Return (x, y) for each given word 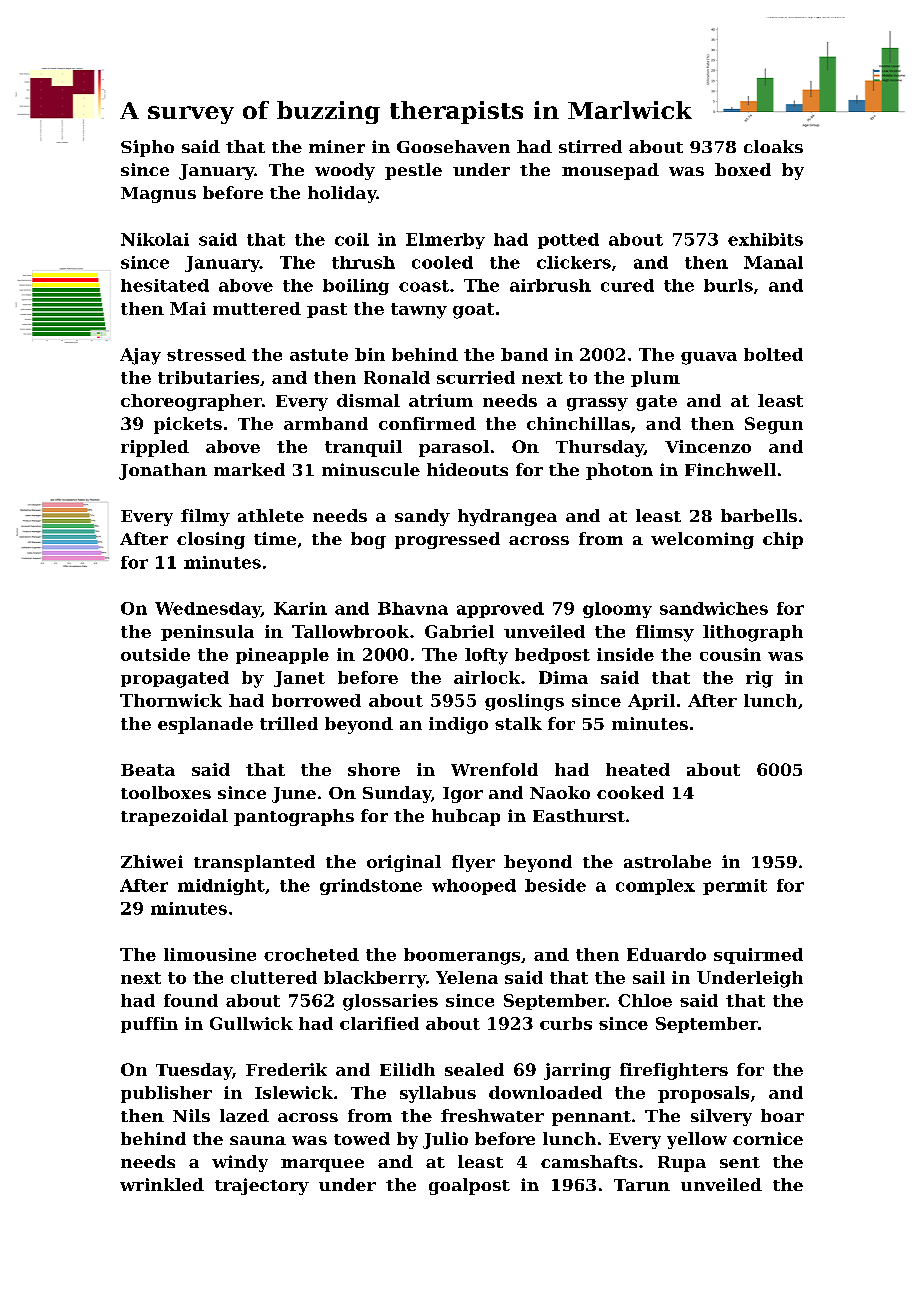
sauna (258, 1140)
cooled (442, 262)
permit (735, 887)
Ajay (140, 356)
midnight (221, 887)
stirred (590, 146)
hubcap (466, 817)
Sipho (147, 148)
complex (655, 887)
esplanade (205, 725)
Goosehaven (453, 146)
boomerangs (462, 956)
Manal (773, 262)
